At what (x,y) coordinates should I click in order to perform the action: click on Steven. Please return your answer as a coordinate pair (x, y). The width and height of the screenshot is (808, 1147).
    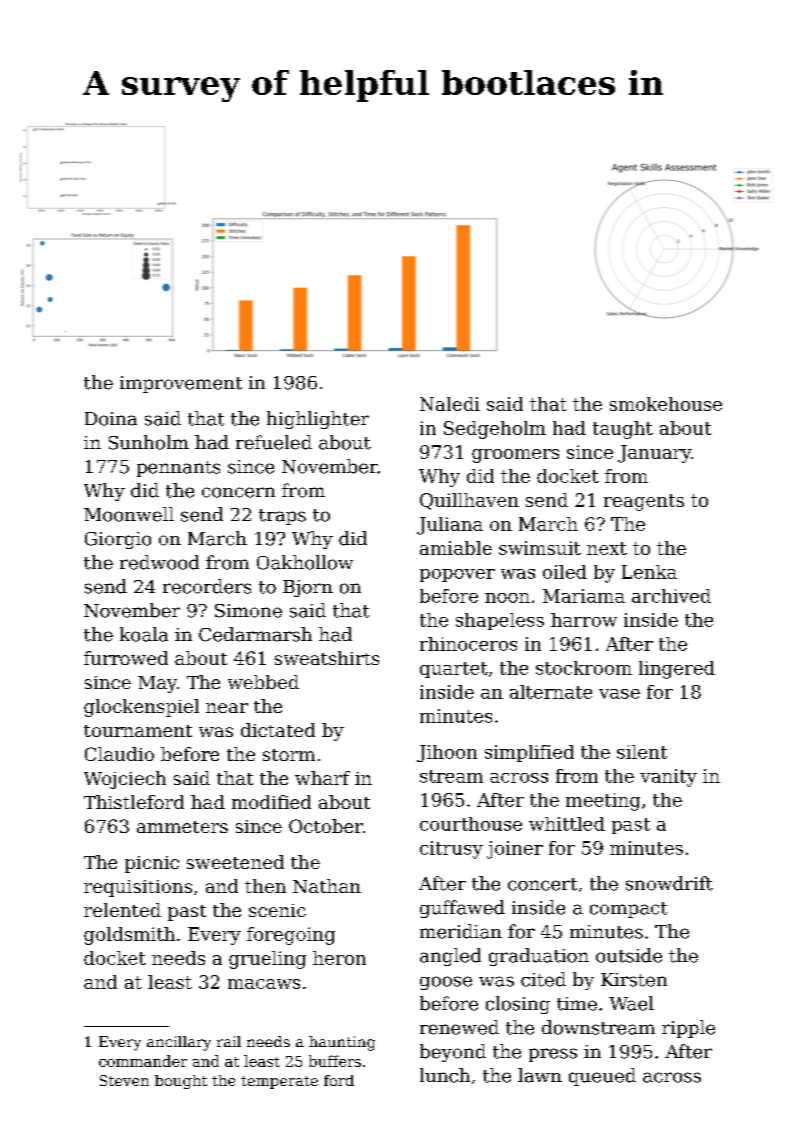
    Looking at the image, I should click on (124, 1080).
